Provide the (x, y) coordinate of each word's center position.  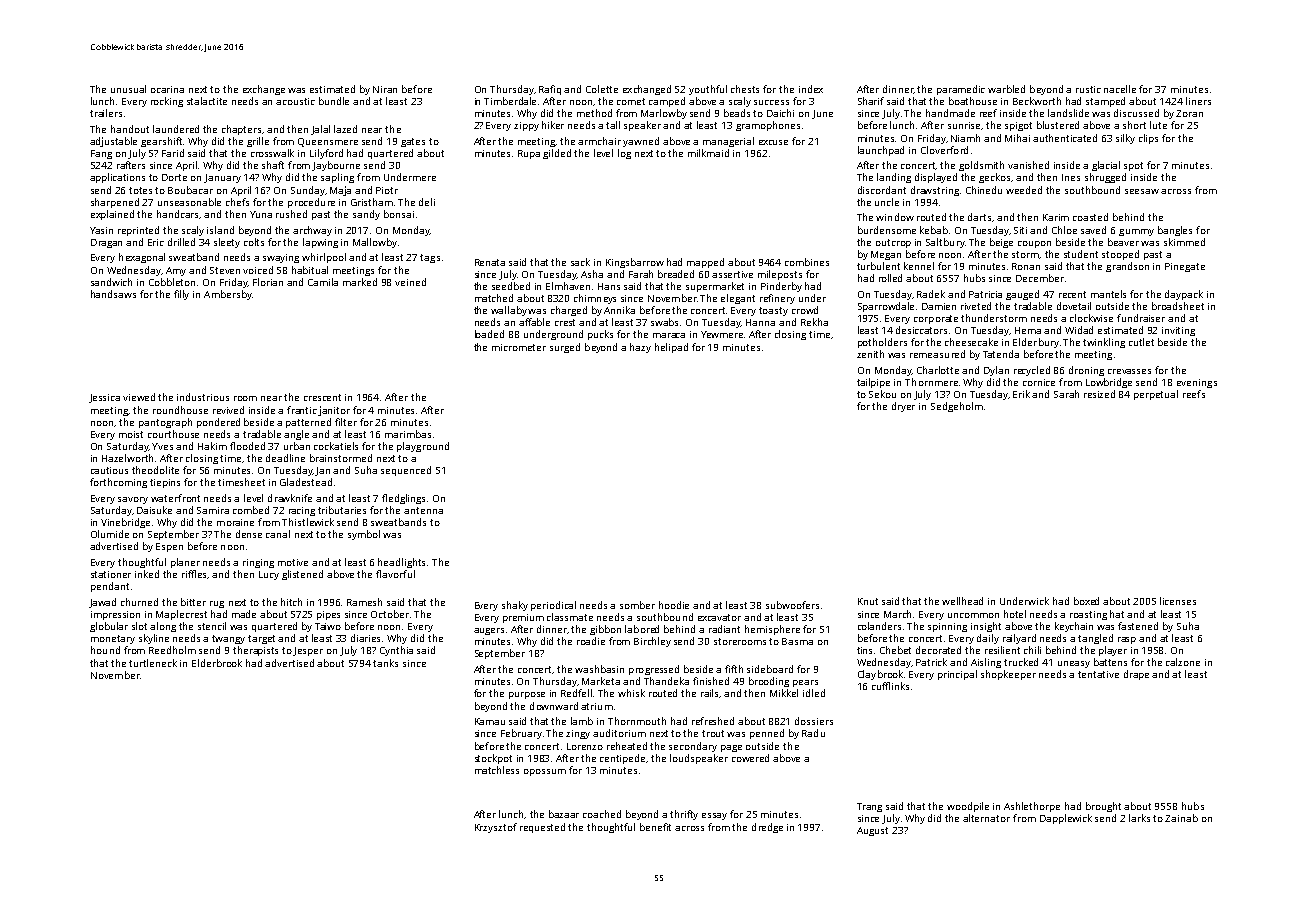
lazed (345, 129)
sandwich (111, 282)
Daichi (780, 113)
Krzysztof (496, 828)
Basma (797, 641)
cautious (109, 470)
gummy (1136, 232)
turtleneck (153, 663)
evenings (1197, 383)
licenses (1178, 601)
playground (423, 447)
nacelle (1120, 89)
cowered (750, 758)
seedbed (511, 286)
